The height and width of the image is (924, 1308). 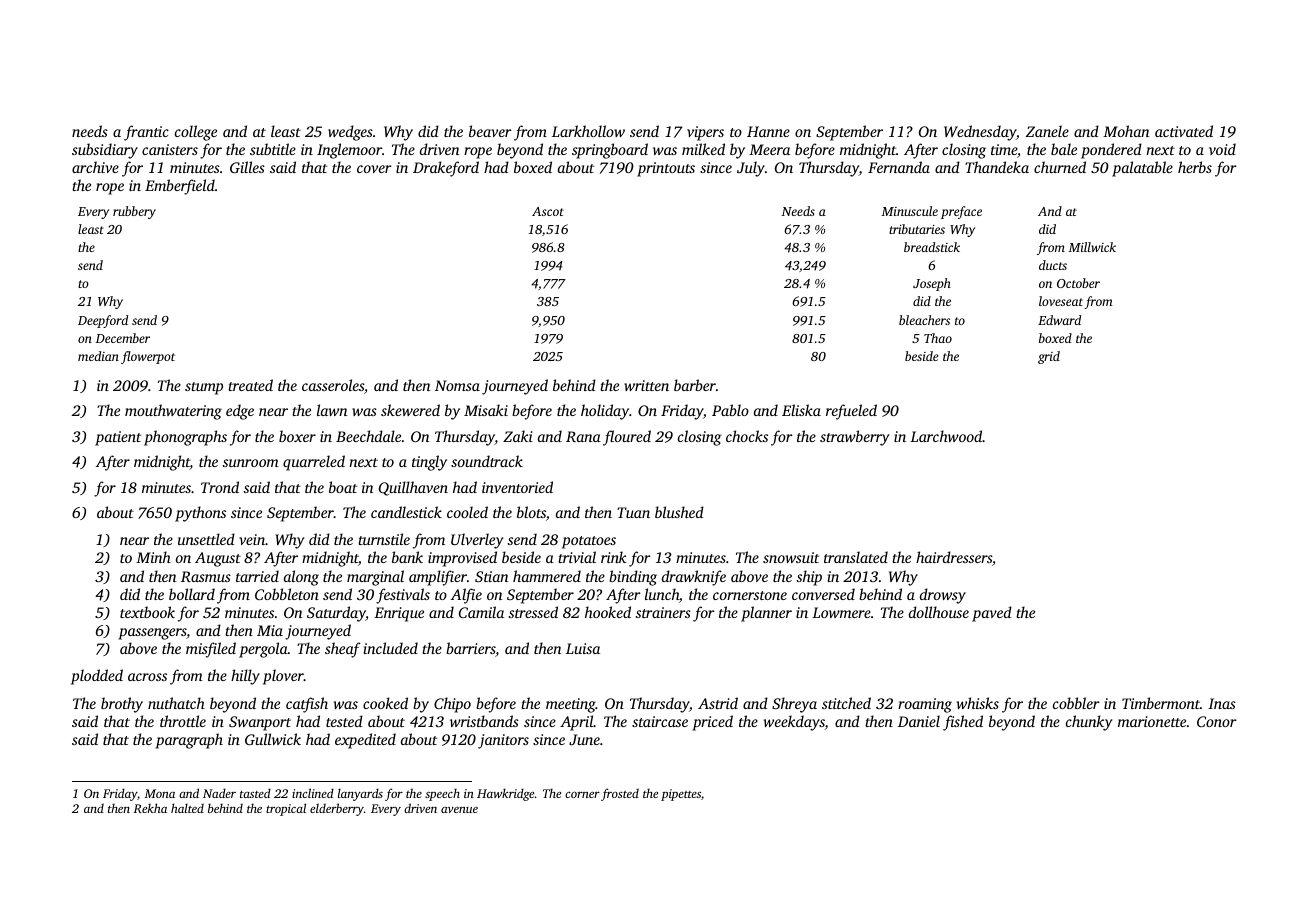 What do you see at coordinates (703, 149) in the image?
I see `milked` at bounding box center [703, 149].
